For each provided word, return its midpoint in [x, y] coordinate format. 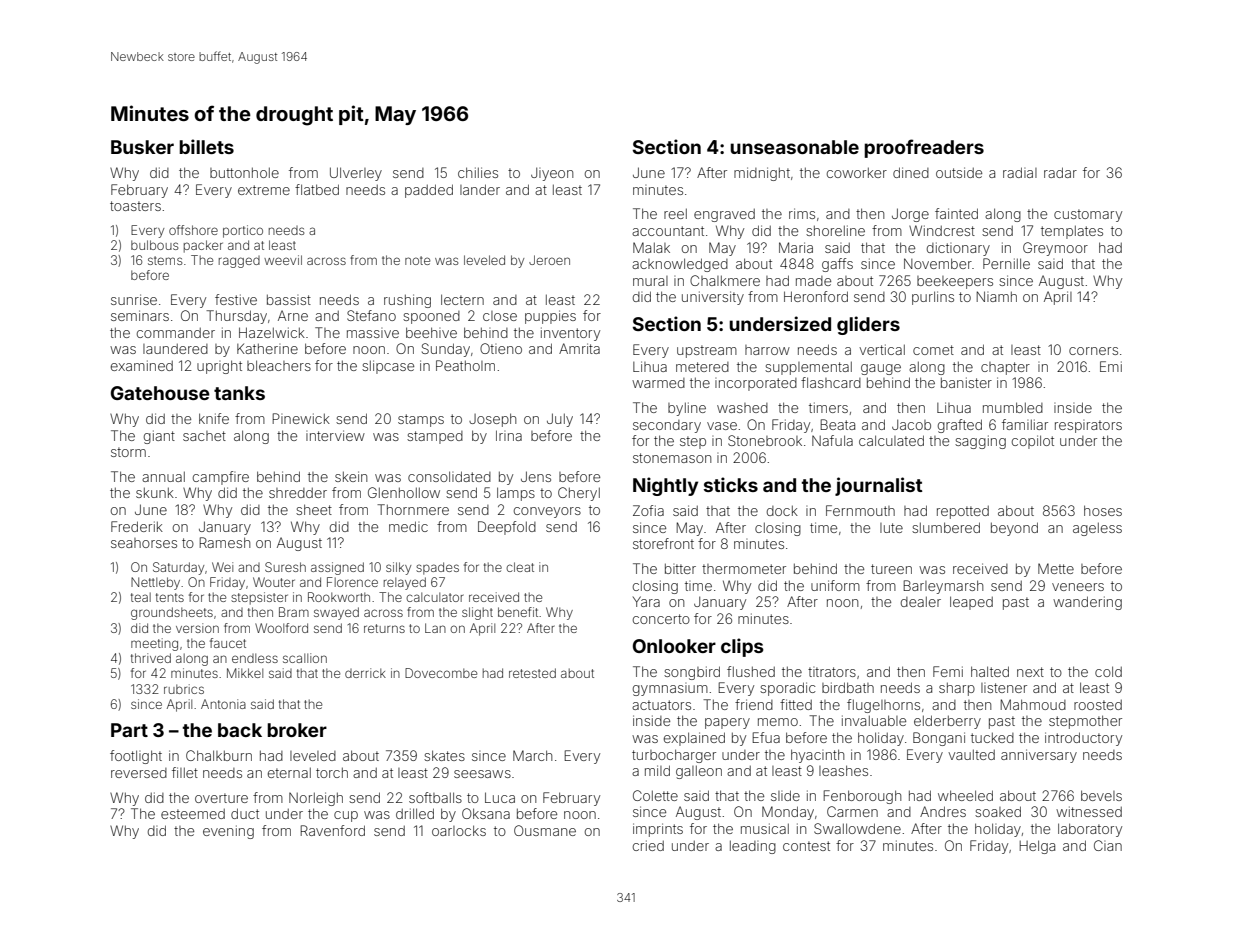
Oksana [486, 813]
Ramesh [224, 542]
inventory [570, 334]
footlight [136, 757]
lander [480, 189]
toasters [135, 206]
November [938, 263]
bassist [289, 299]
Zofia [648, 510]
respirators [1088, 426]
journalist [878, 486]
